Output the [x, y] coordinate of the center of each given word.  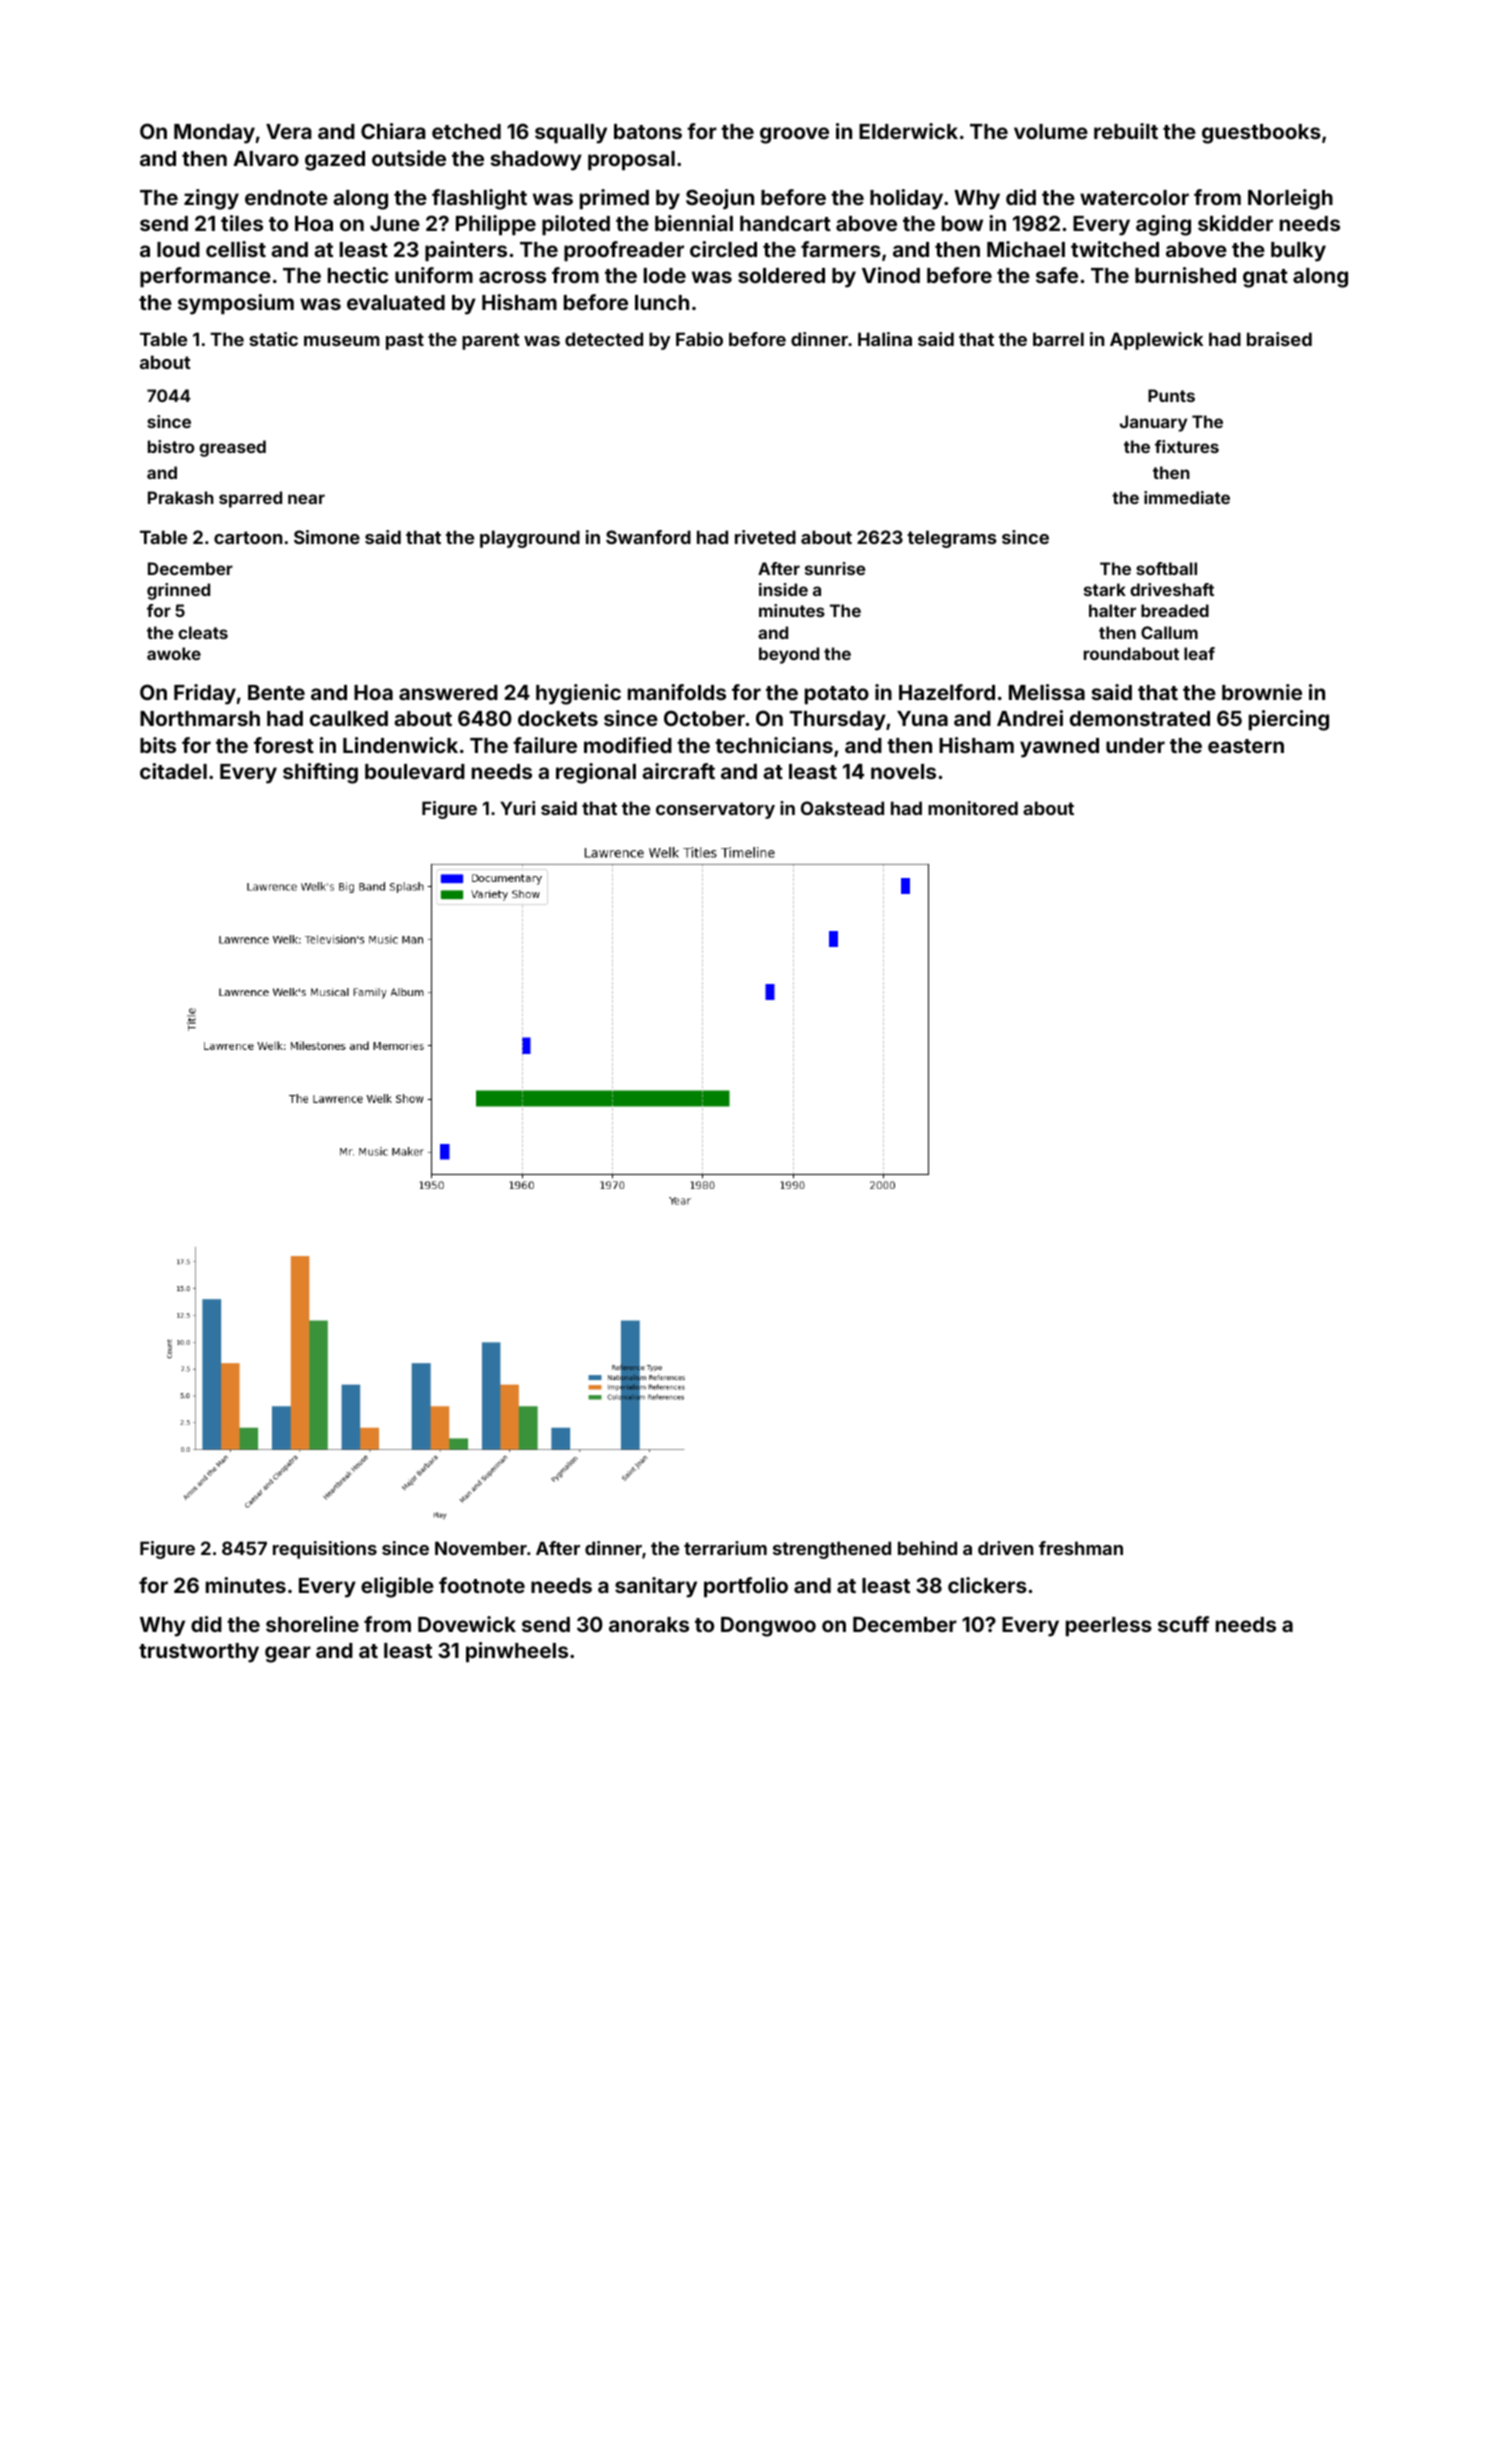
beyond [789, 655]
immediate [1187, 497]
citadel [173, 771]
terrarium [725, 1548]
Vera [289, 131]
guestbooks [1261, 134]
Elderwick [908, 131]
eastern [1246, 746]
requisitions [325, 1550]
